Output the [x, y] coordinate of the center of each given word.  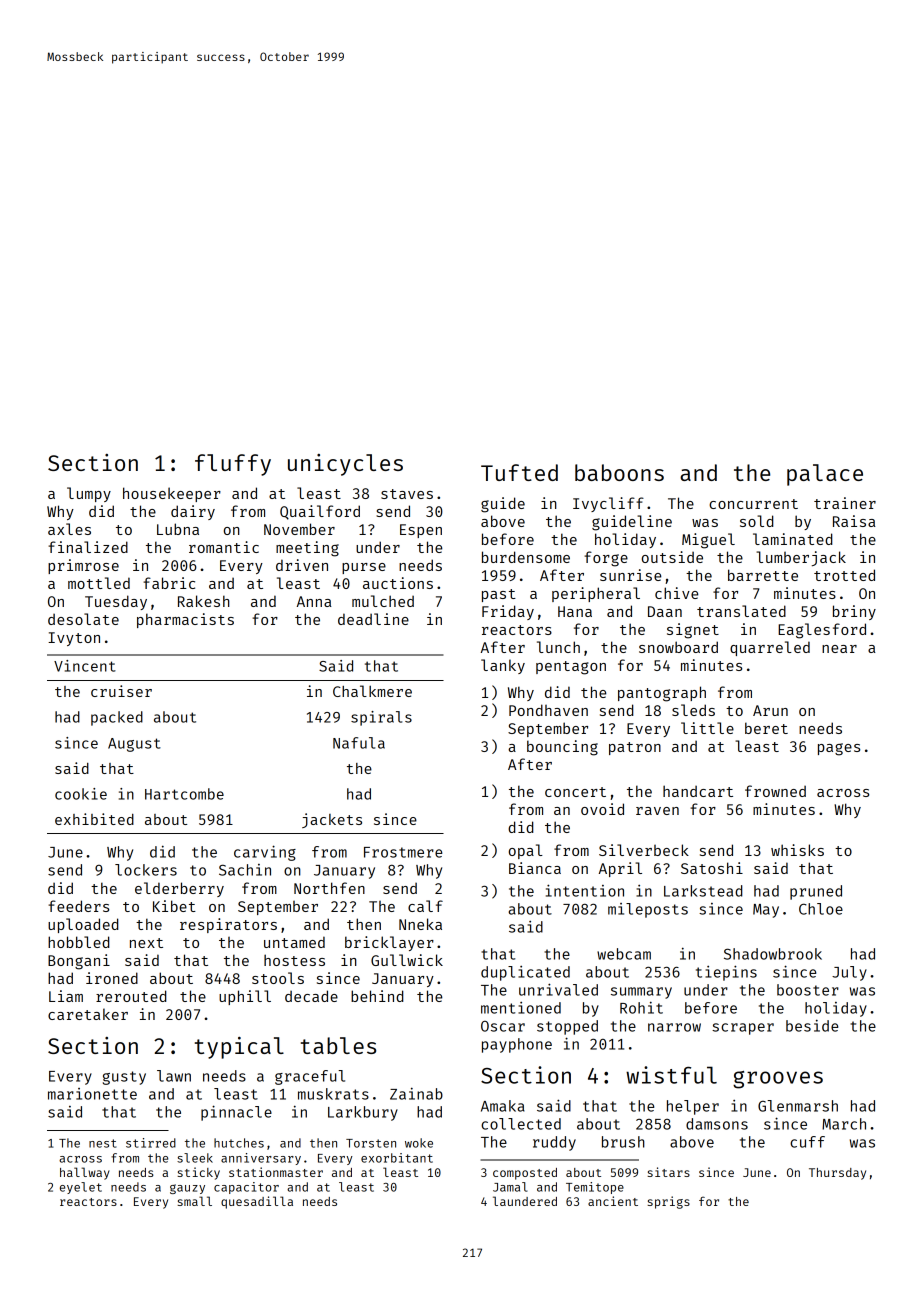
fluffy [233, 465]
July [849, 973]
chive [676, 593]
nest [102, 1143]
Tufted [519, 472]
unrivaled [558, 989]
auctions [398, 583]
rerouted [131, 996]
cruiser [121, 691]
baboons [619, 472]
